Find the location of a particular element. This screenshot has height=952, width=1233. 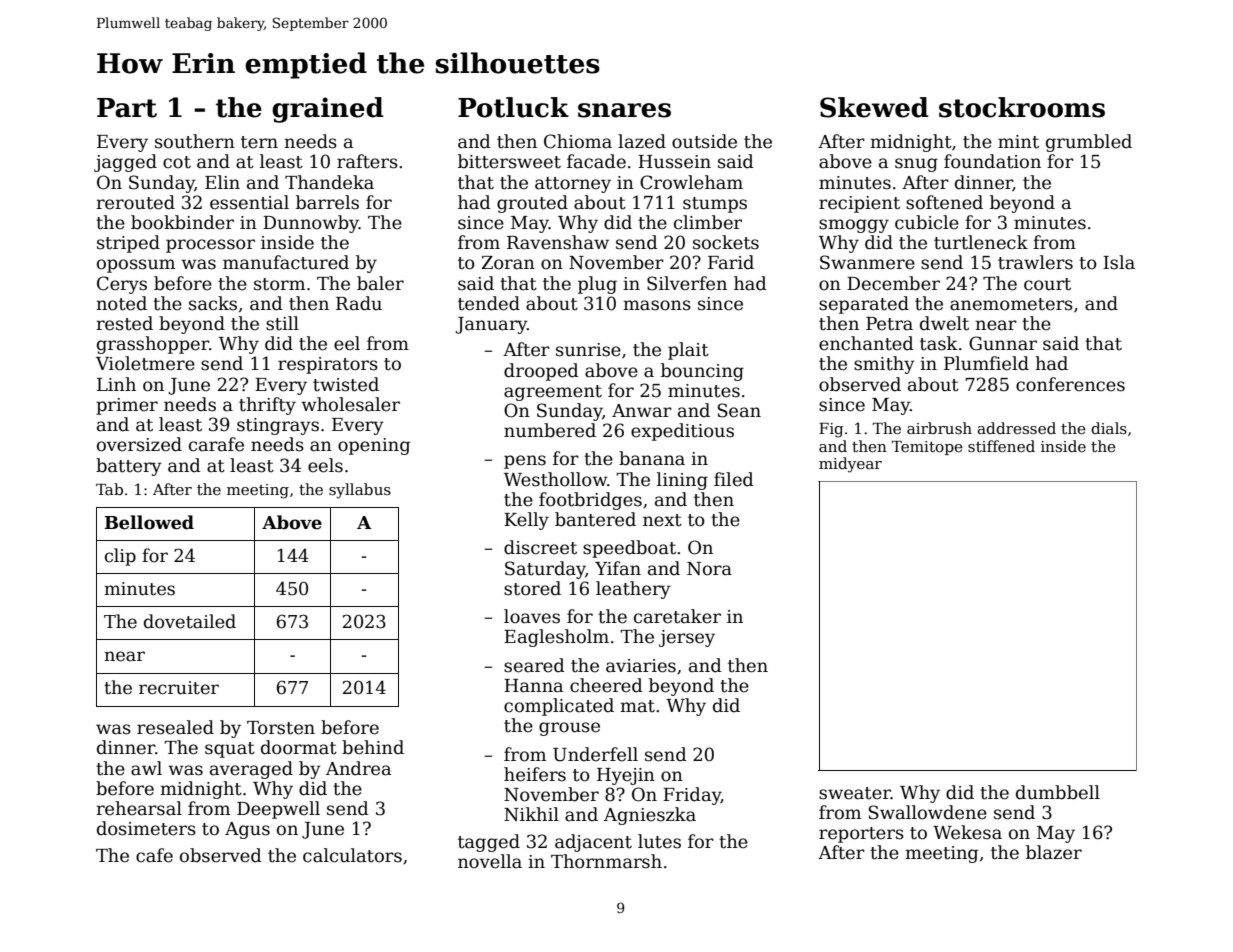

Bellowed is located at coordinates (149, 522).
